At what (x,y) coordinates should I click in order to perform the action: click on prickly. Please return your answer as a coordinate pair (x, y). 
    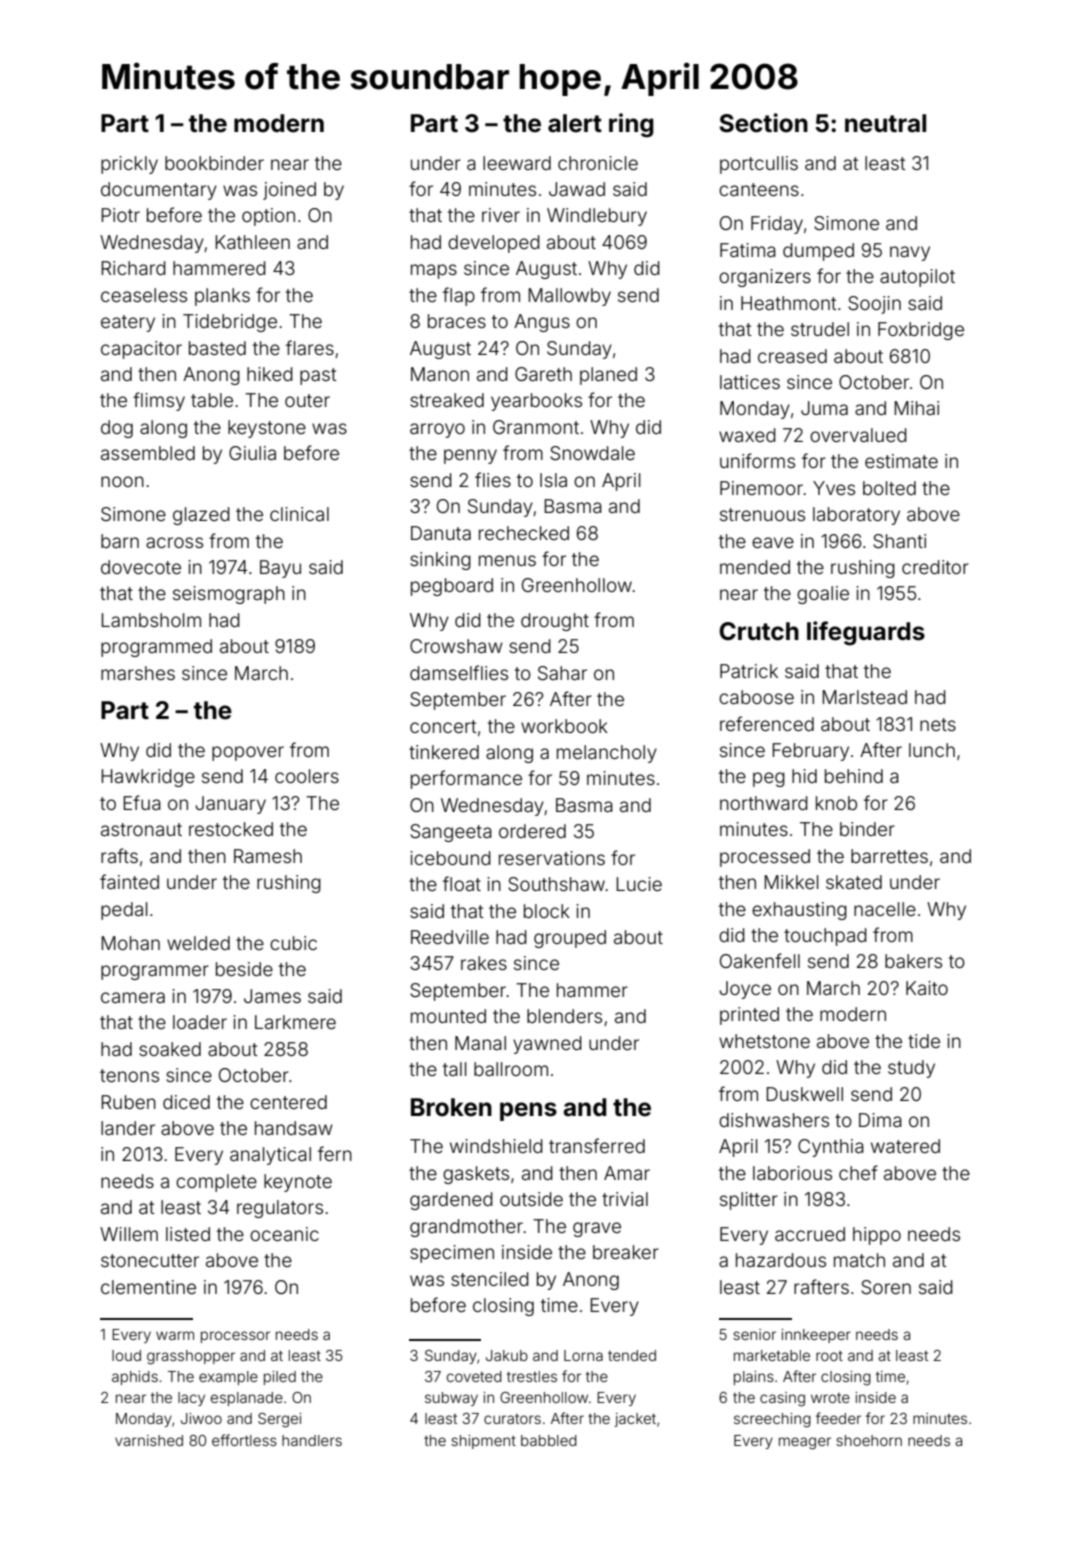
    Looking at the image, I should click on (129, 165).
